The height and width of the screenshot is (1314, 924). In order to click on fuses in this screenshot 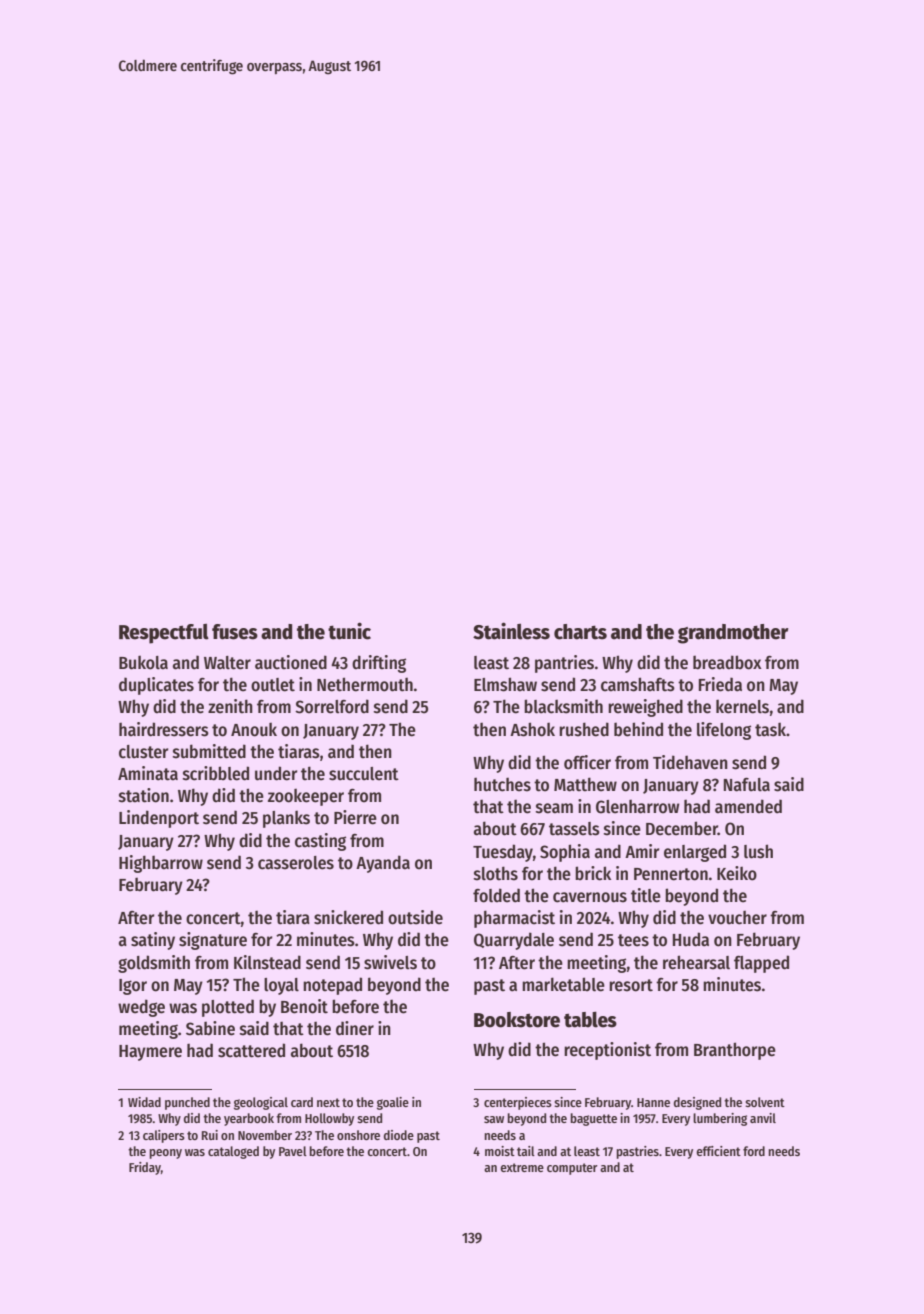, I will do `click(235, 632)`.
